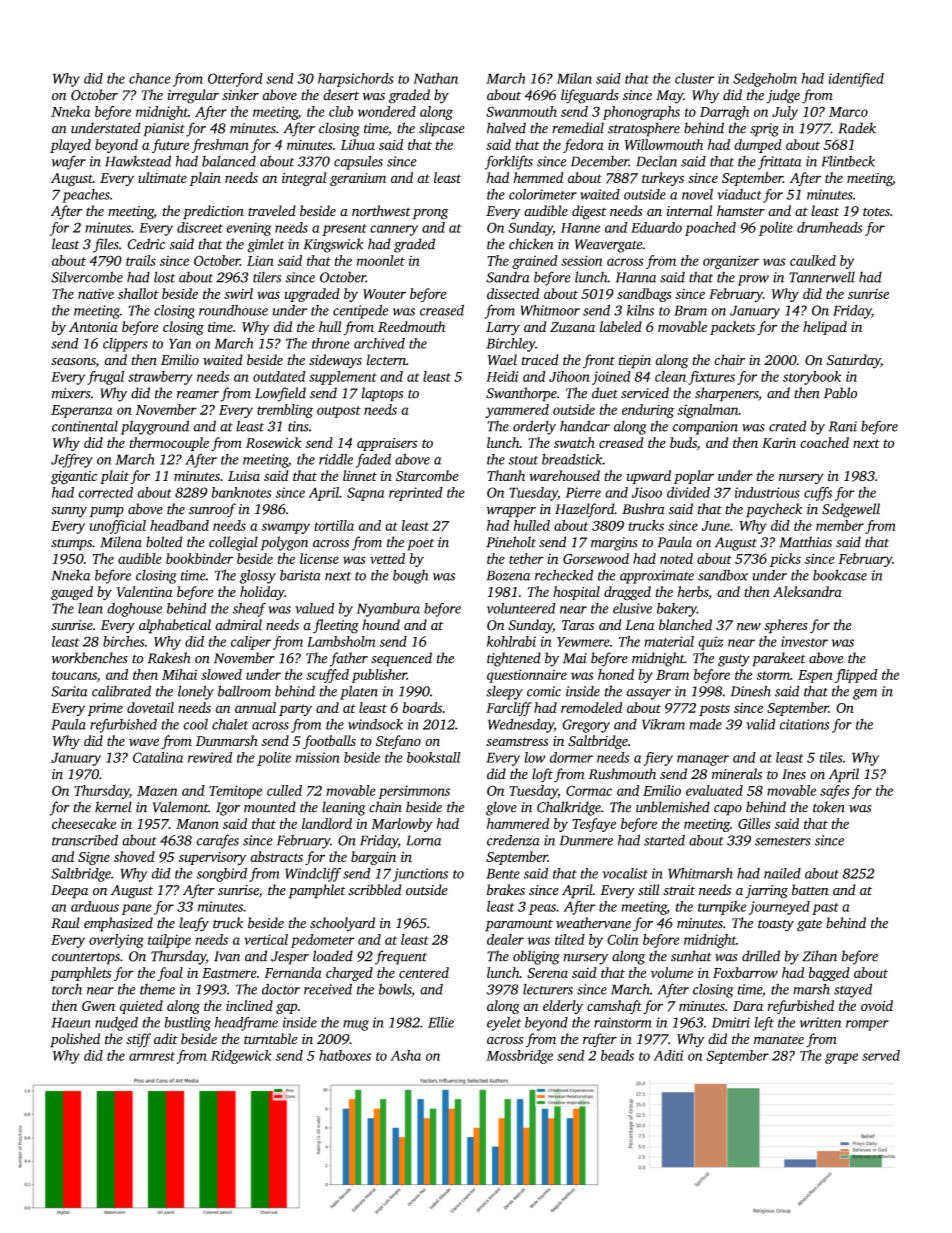 The image size is (952, 1233). I want to click on armrest, so click(152, 1056).
